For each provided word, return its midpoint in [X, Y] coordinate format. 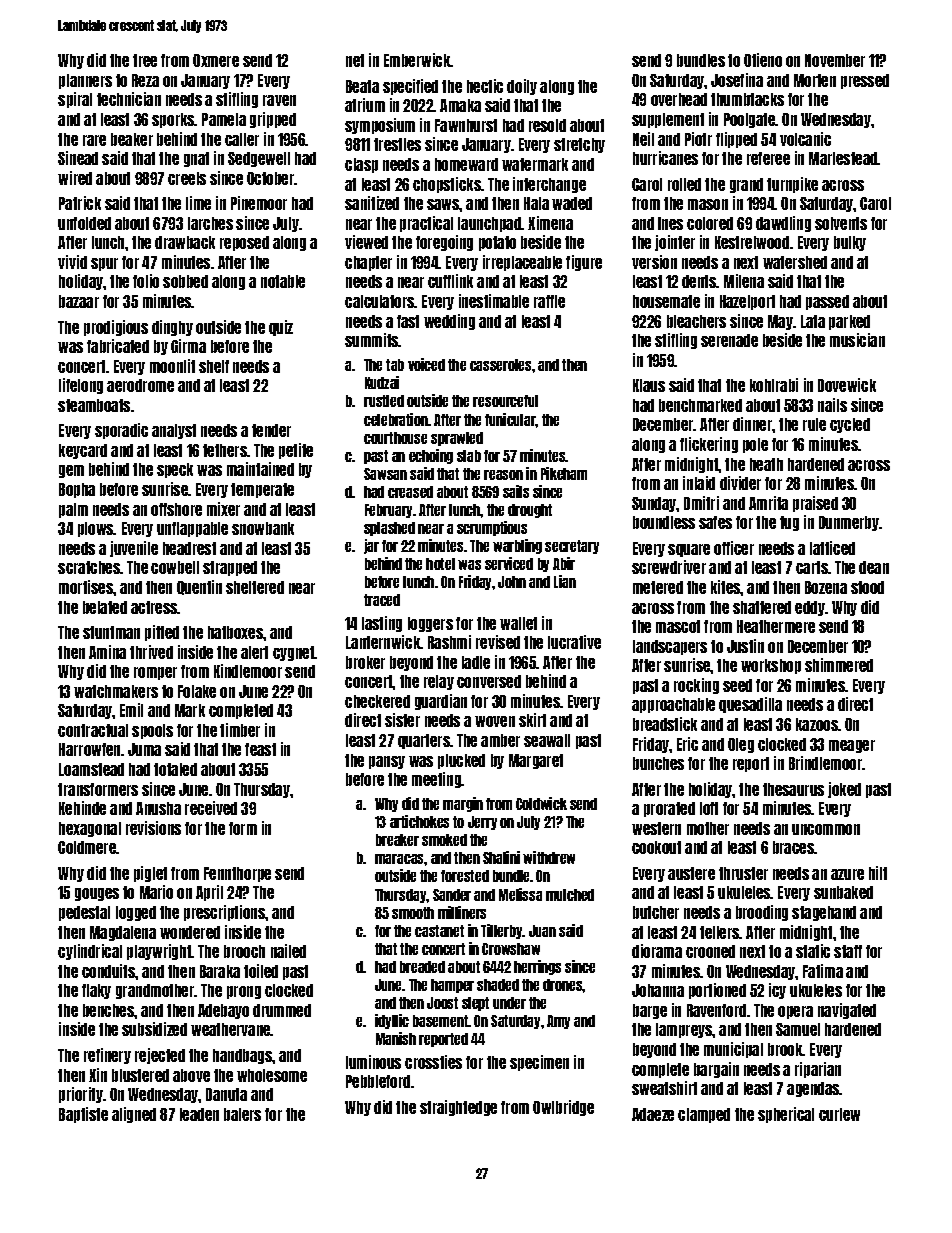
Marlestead [843, 158]
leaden [199, 1114]
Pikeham [564, 473]
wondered [190, 932]
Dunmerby [849, 523]
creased [410, 492]
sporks [173, 120]
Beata [362, 86]
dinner [753, 424]
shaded [498, 985]
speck [175, 470]
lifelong [81, 386]
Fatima [823, 971]
